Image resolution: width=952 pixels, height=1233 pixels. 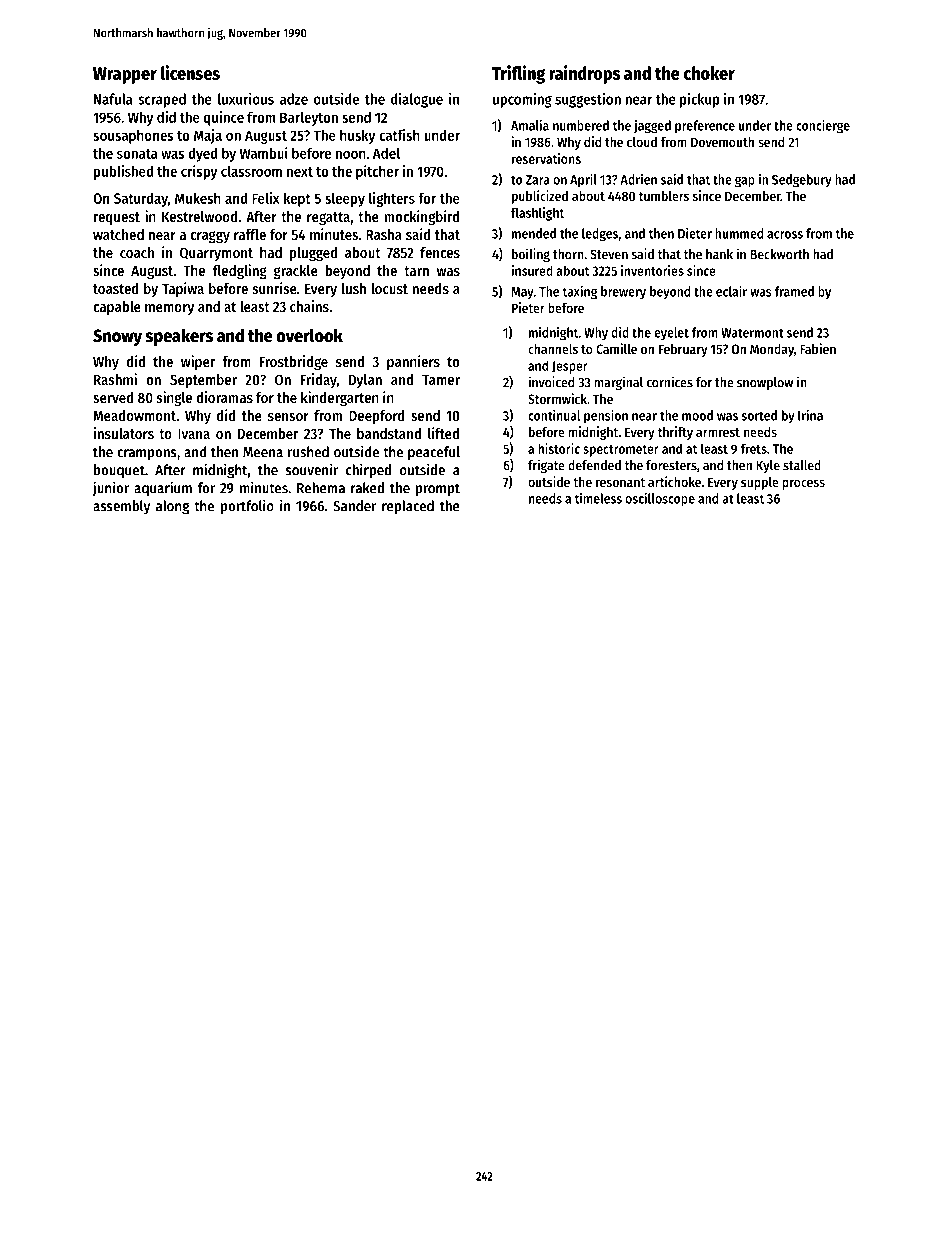 I want to click on armrest, so click(x=718, y=432).
